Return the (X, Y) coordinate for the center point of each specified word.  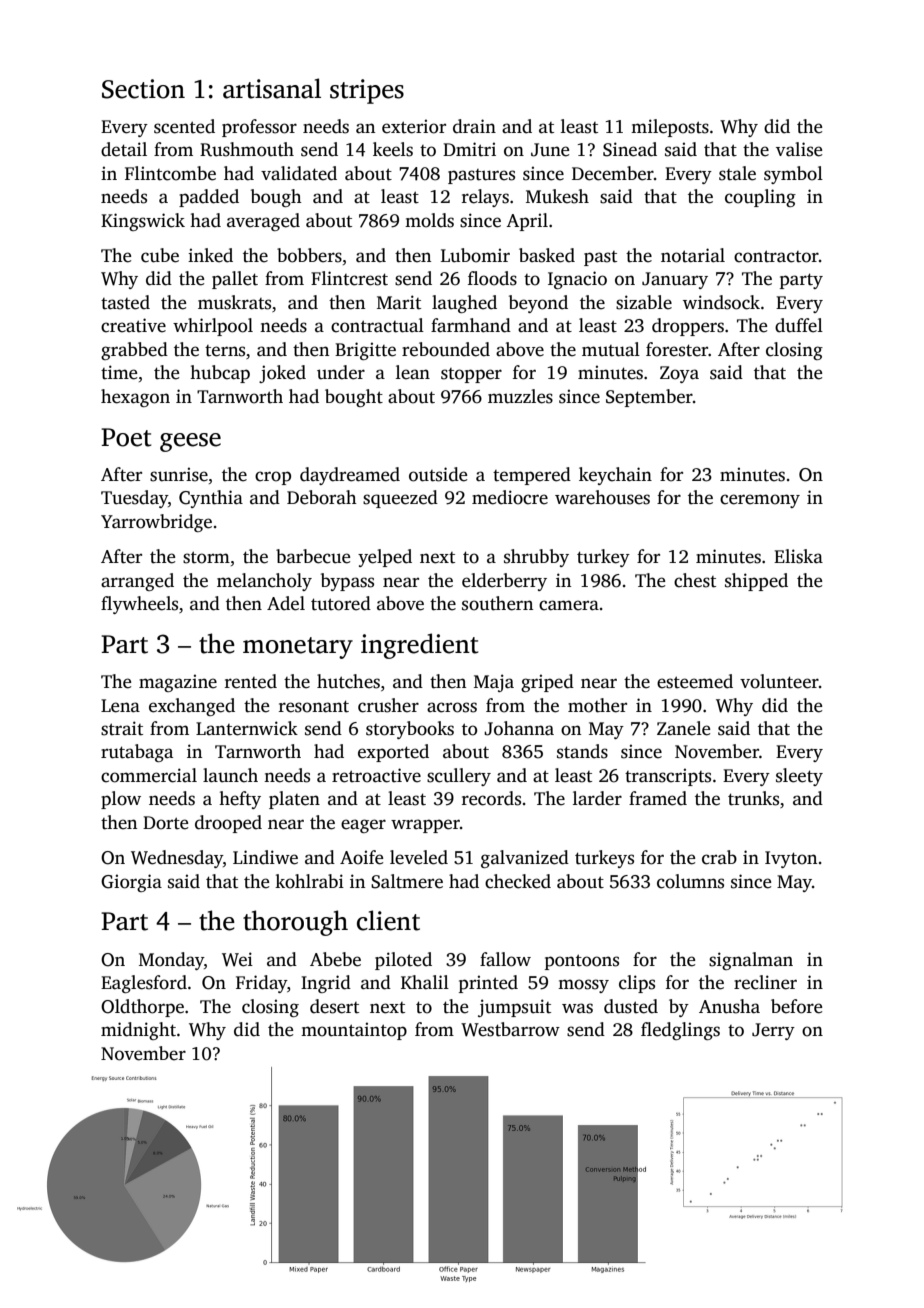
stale (737, 173)
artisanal (272, 88)
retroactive (376, 775)
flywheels (139, 605)
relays (485, 198)
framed (658, 798)
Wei (237, 959)
